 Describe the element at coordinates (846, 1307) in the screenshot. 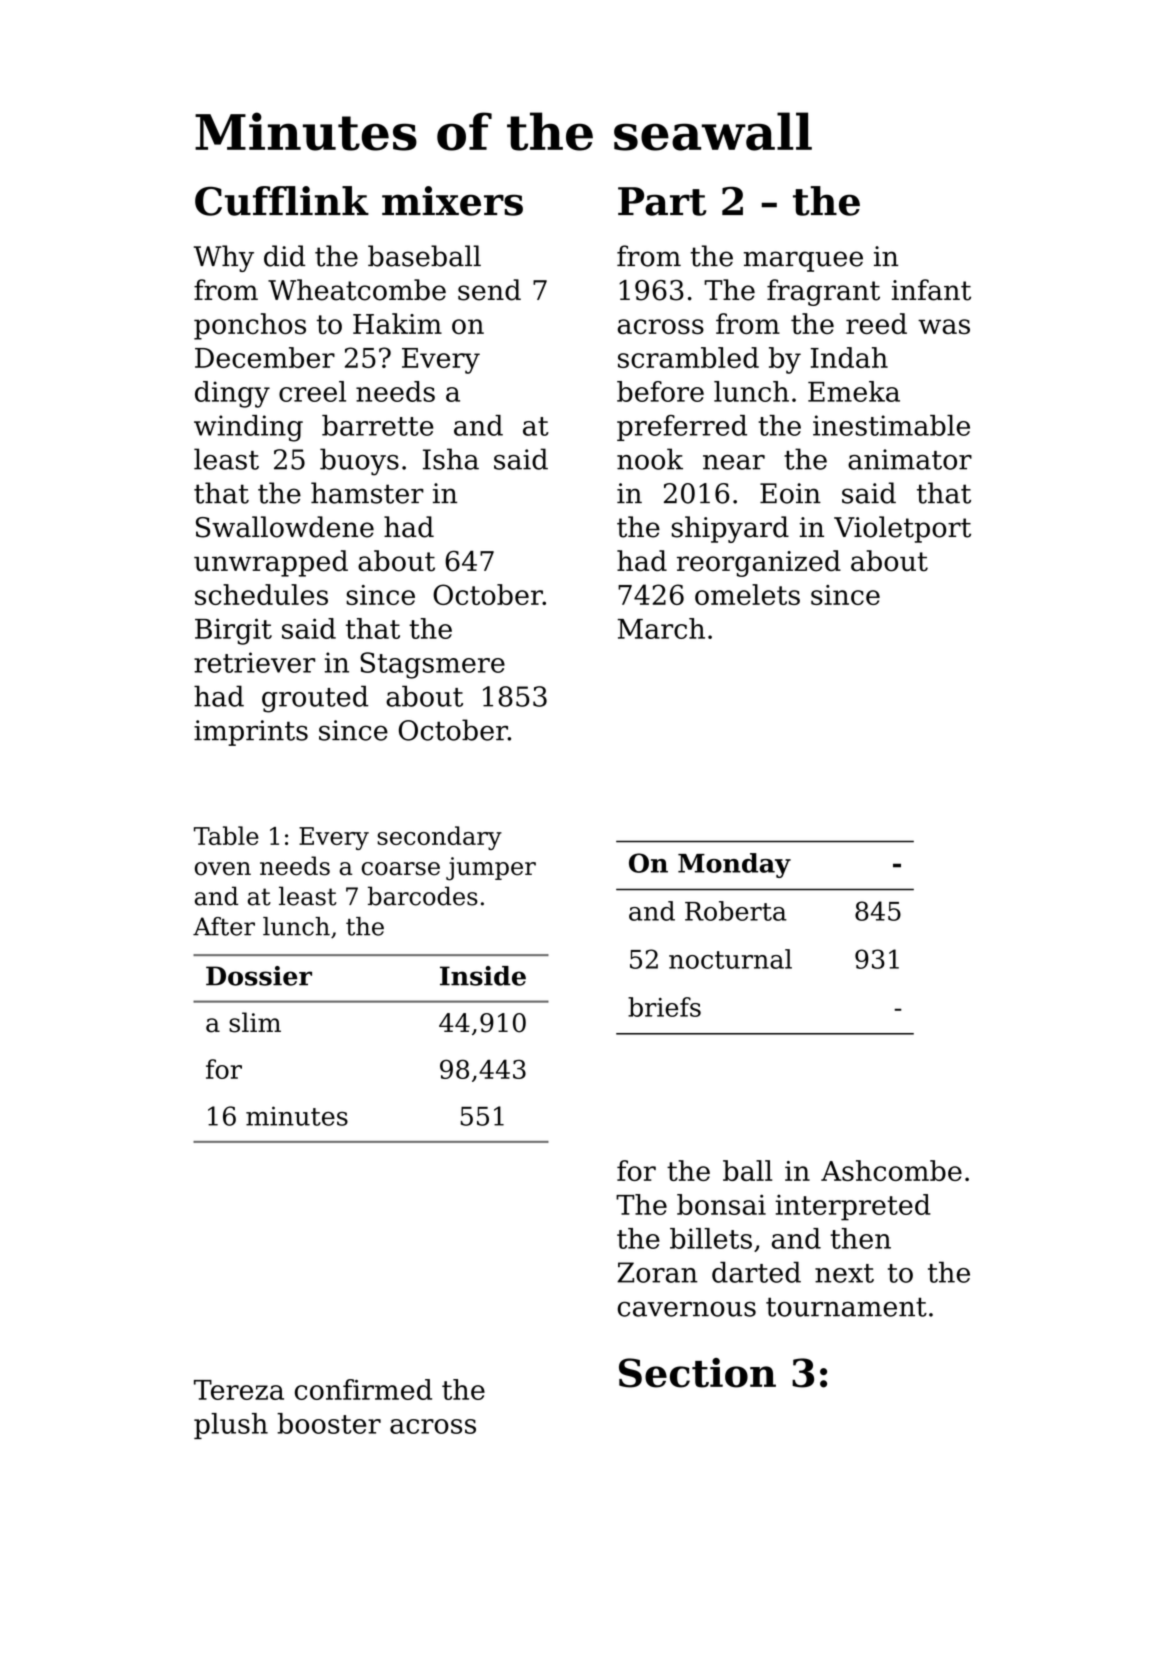

I see `tournament` at that location.
